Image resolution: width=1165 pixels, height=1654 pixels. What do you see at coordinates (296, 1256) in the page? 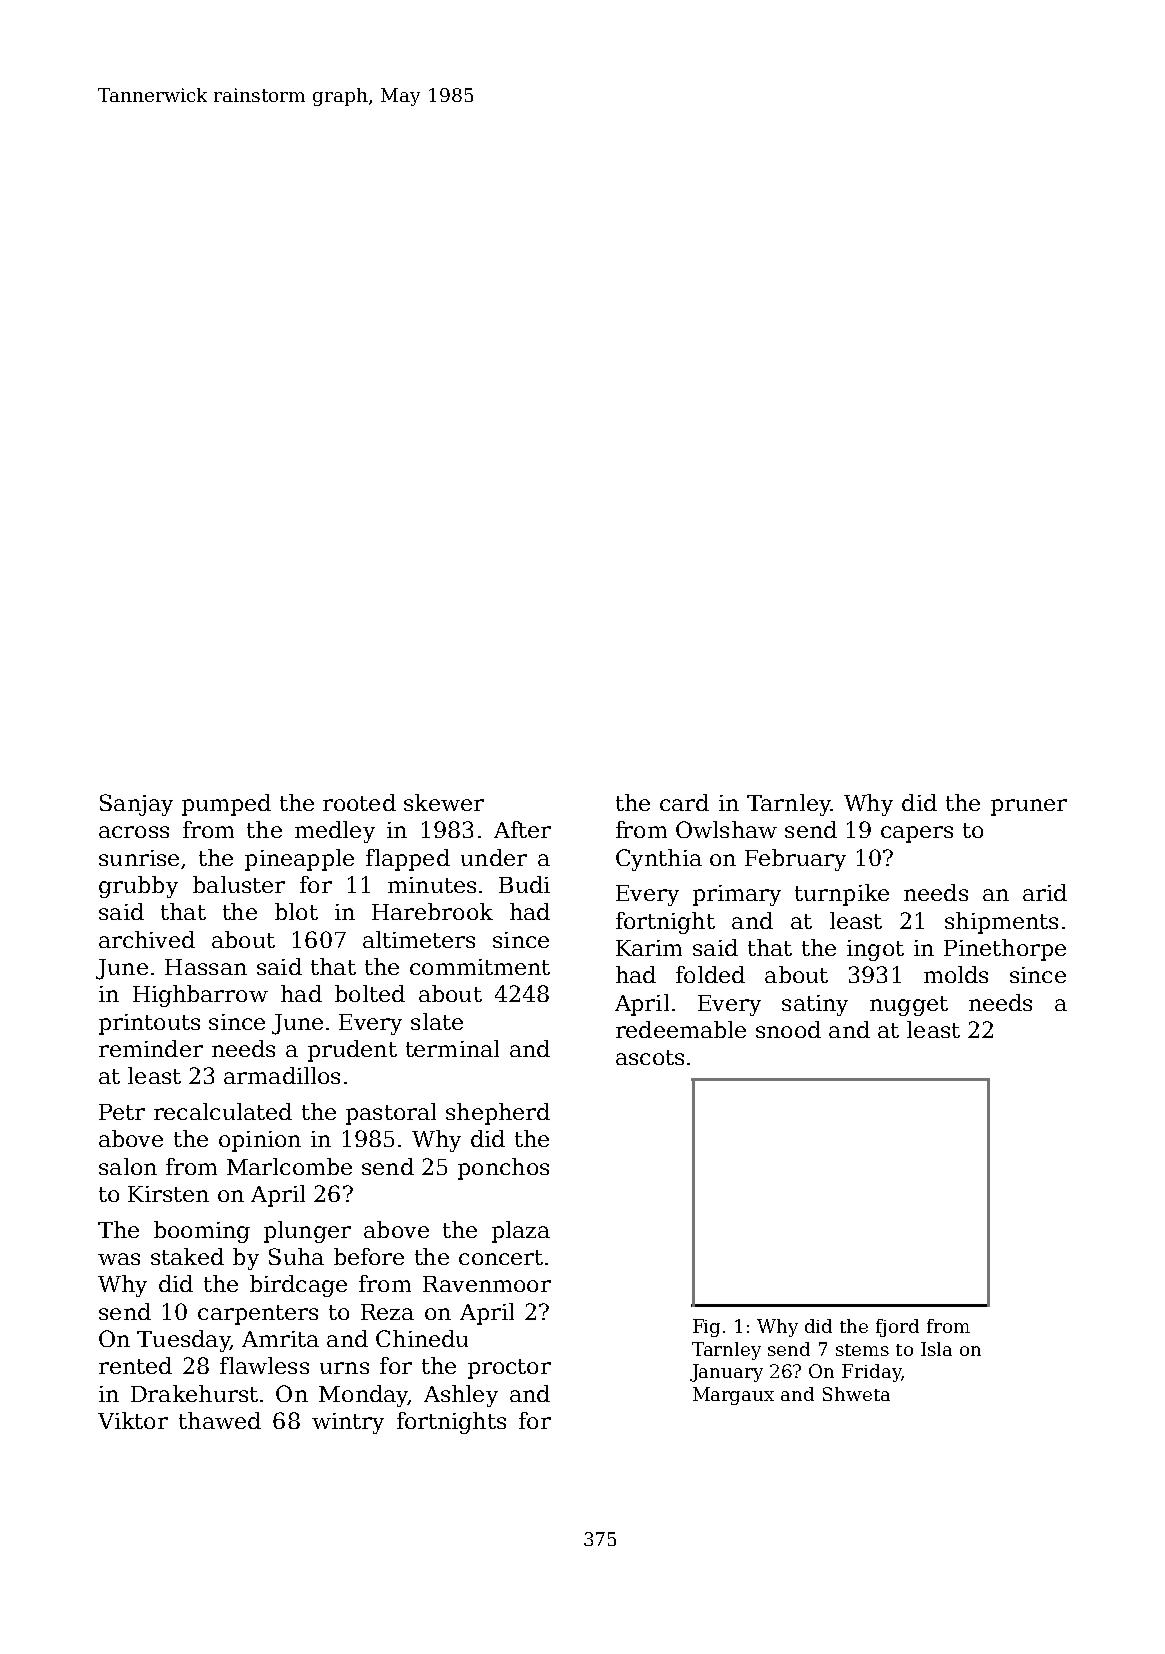
I see `Suha` at bounding box center [296, 1256].
